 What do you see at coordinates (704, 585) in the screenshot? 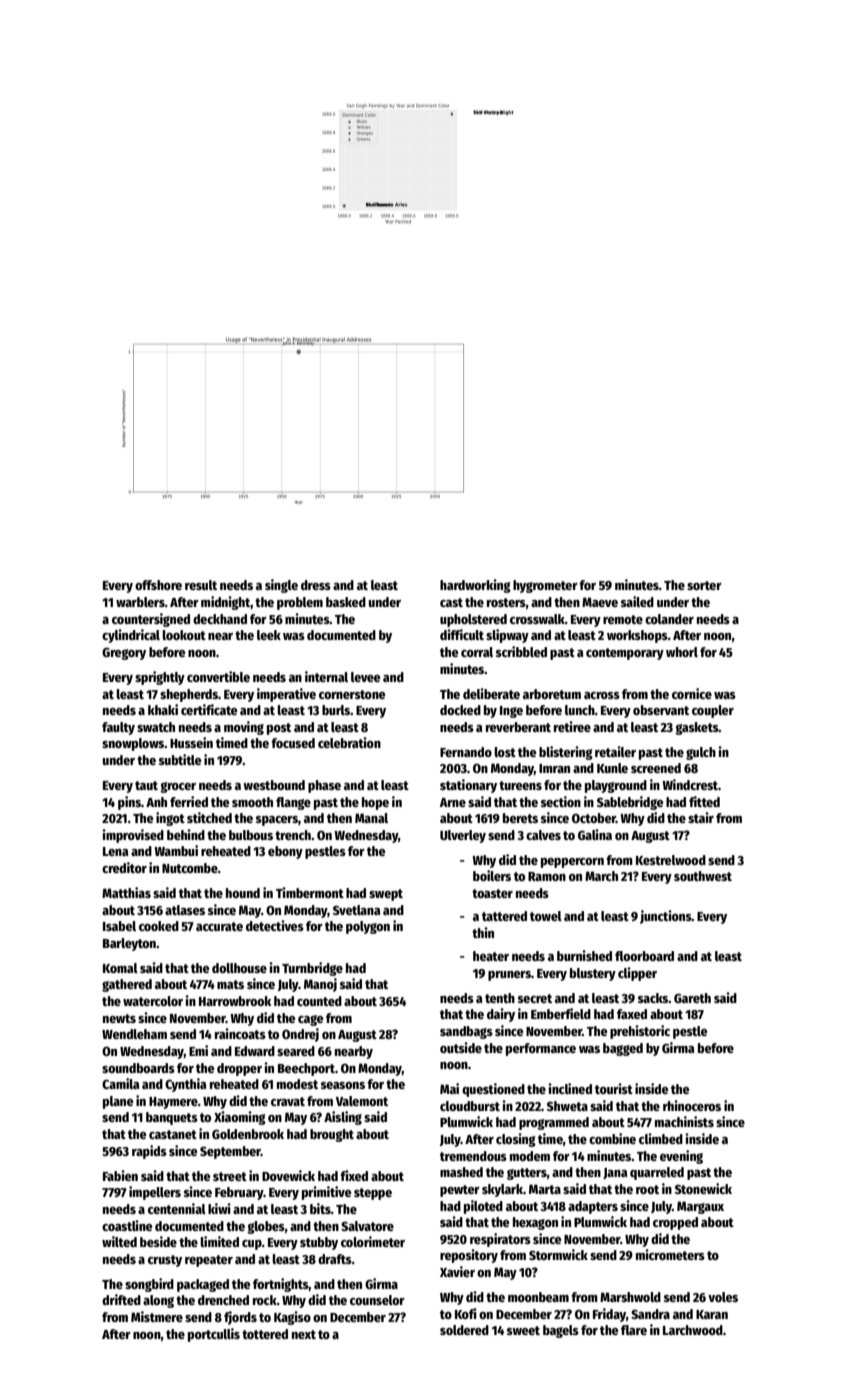
I see `sorter` at bounding box center [704, 585].
